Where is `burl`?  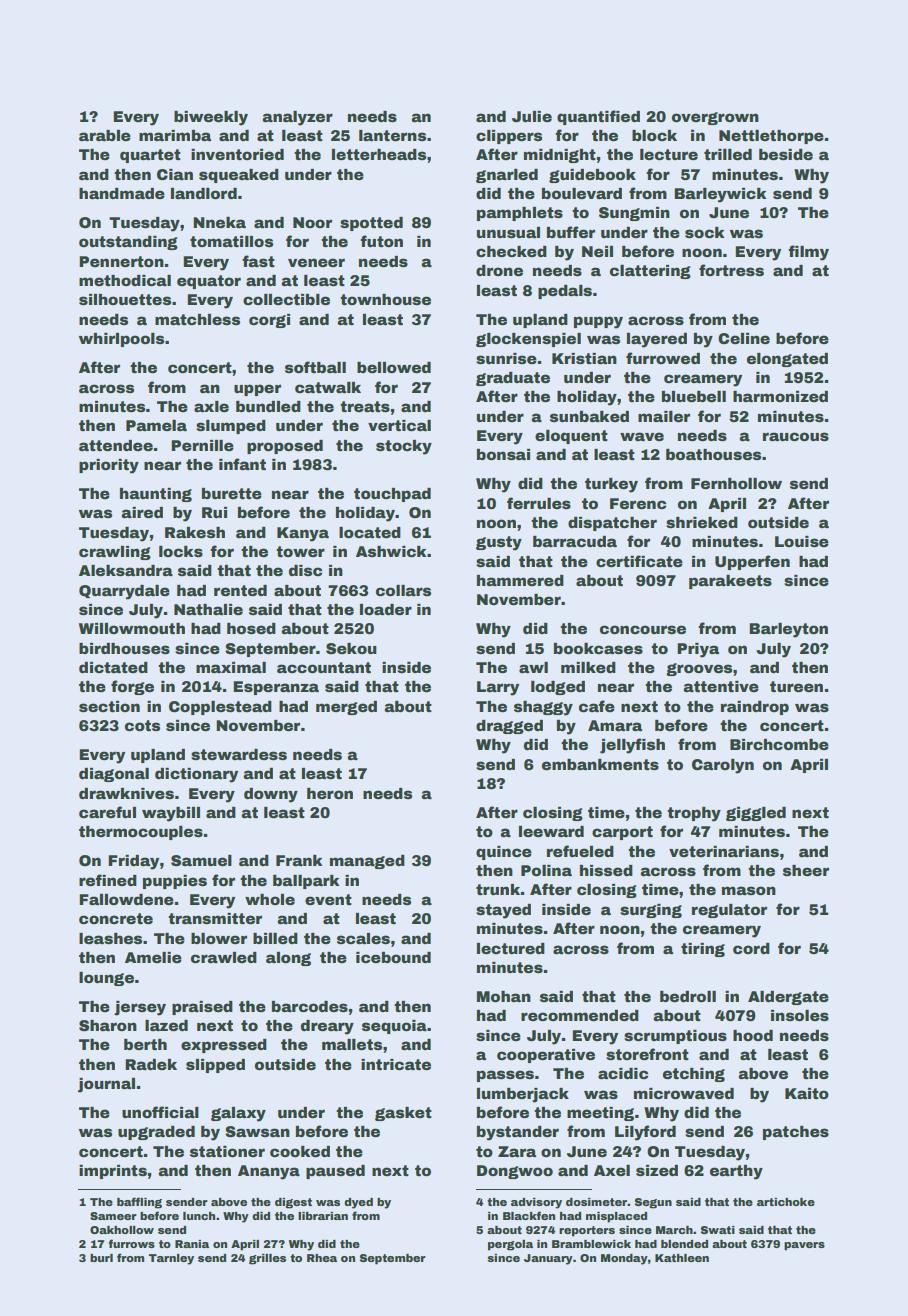
burl is located at coordinates (101, 1258).
